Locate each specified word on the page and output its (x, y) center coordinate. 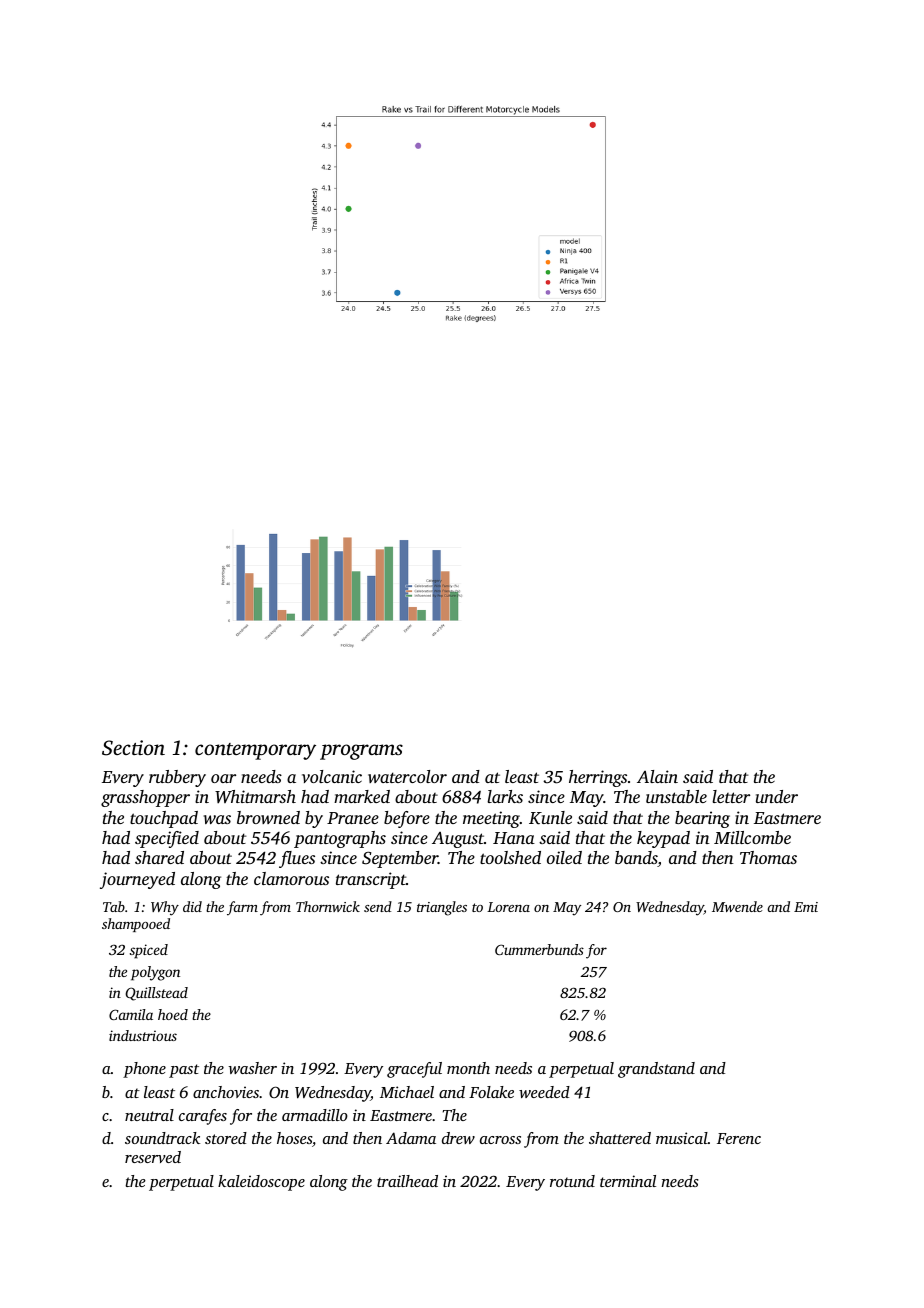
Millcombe (752, 837)
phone (144, 1070)
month (468, 1068)
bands (636, 859)
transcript (371, 880)
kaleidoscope (261, 1183)
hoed (173, 1014)
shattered (620, 1138)
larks (505, 796)
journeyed (137, 880)
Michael (407, 1092)
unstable (676, 796)
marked (362, 796)
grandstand (656, 1070)
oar (223, 778)
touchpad (164, 819)
